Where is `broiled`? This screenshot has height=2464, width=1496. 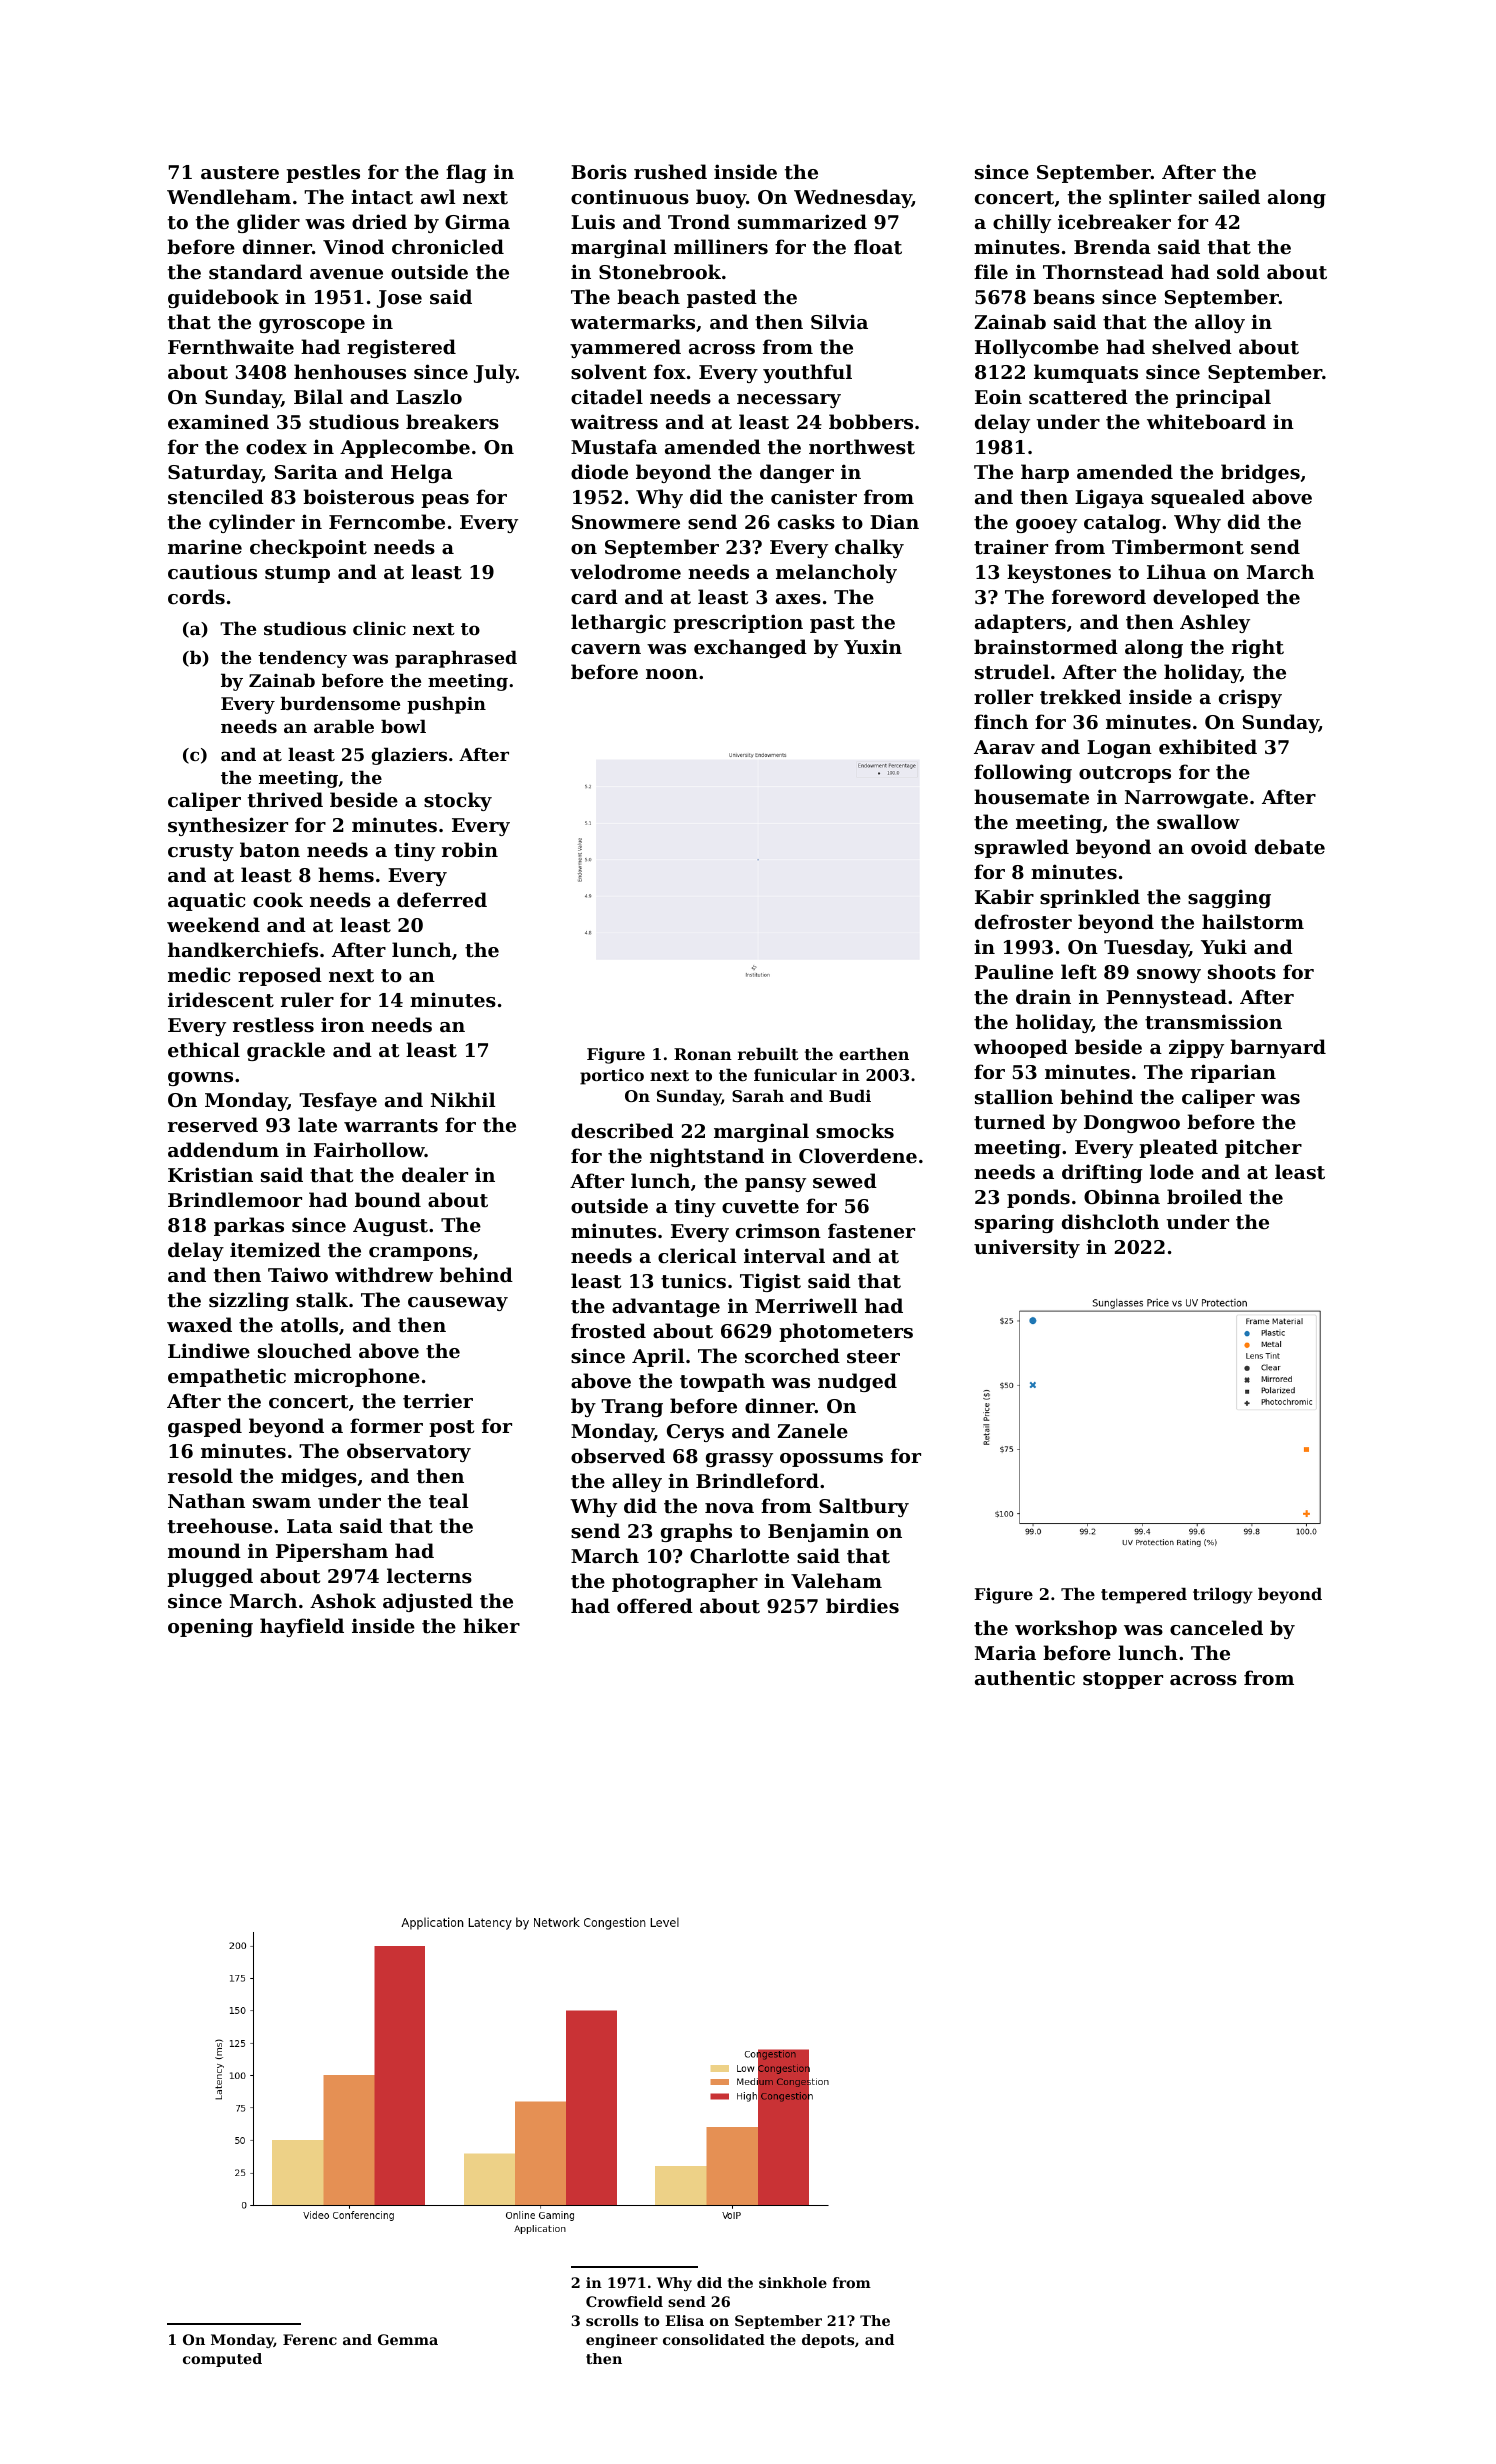 broiled is located at coordinates (1204, 1196).
